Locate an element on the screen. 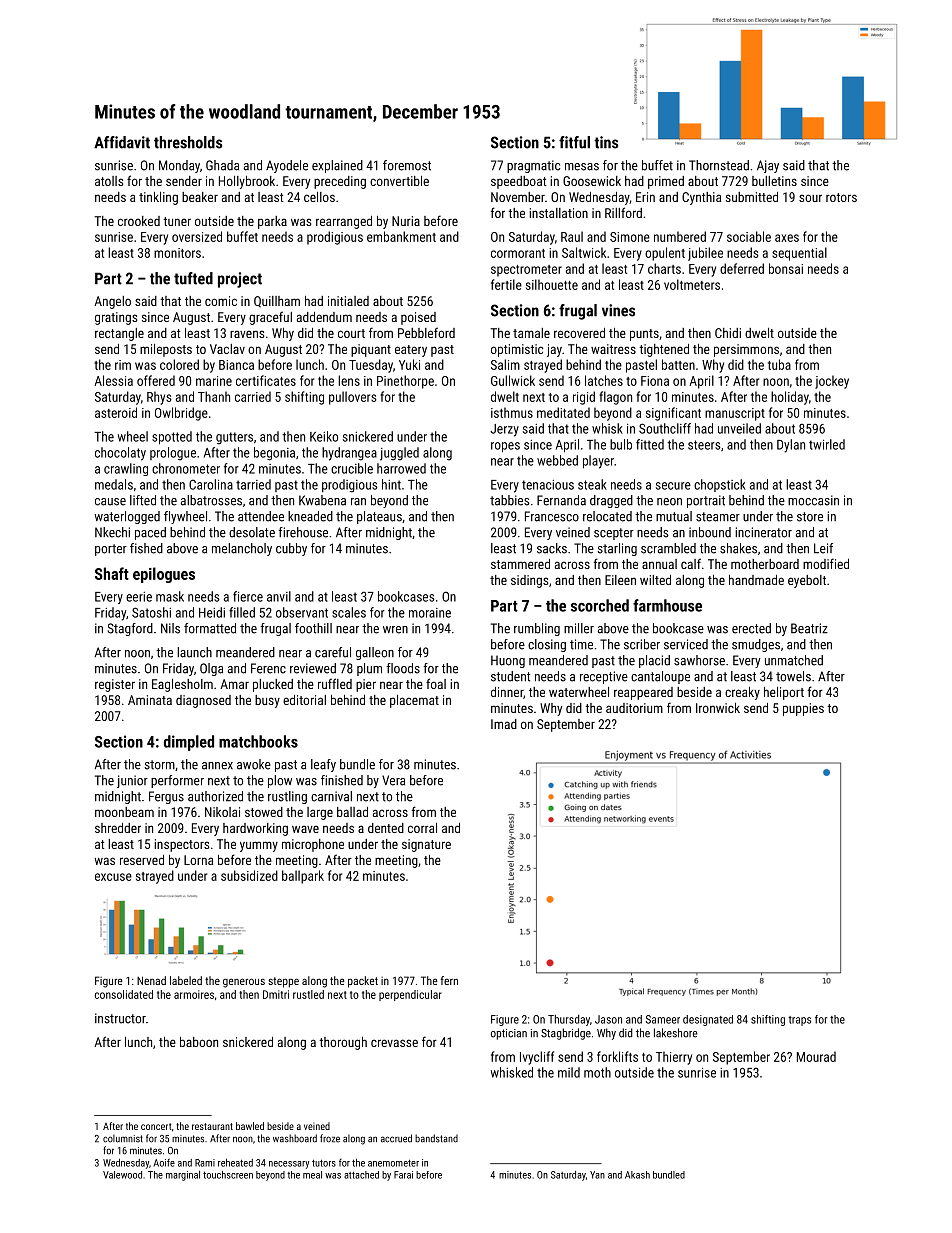 The width and height of the screenshot is (952, 1233). Valewood is located at coordinates (122, 1175).
